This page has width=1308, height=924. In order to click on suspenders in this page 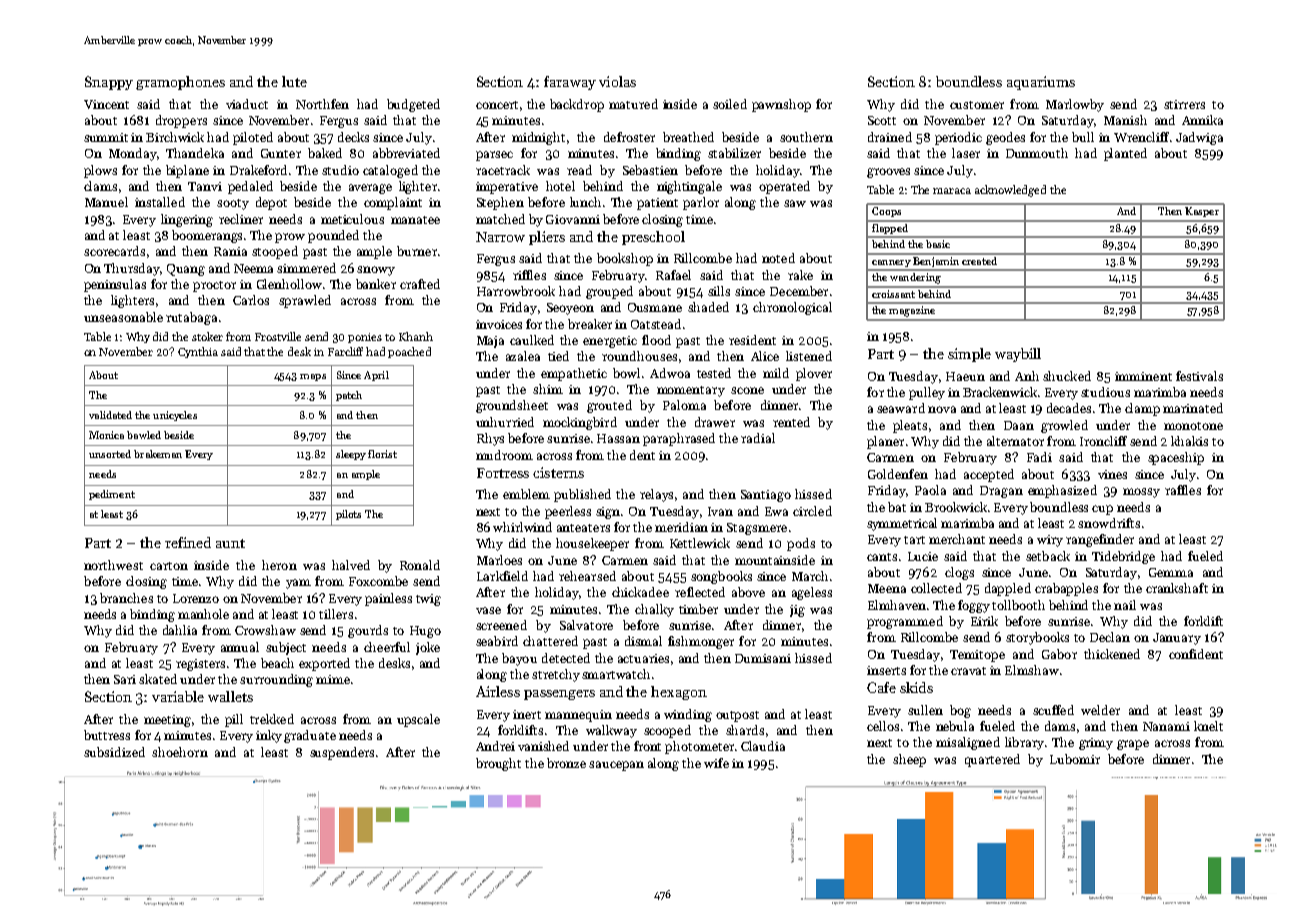, I will do `click(342, 753)`.
